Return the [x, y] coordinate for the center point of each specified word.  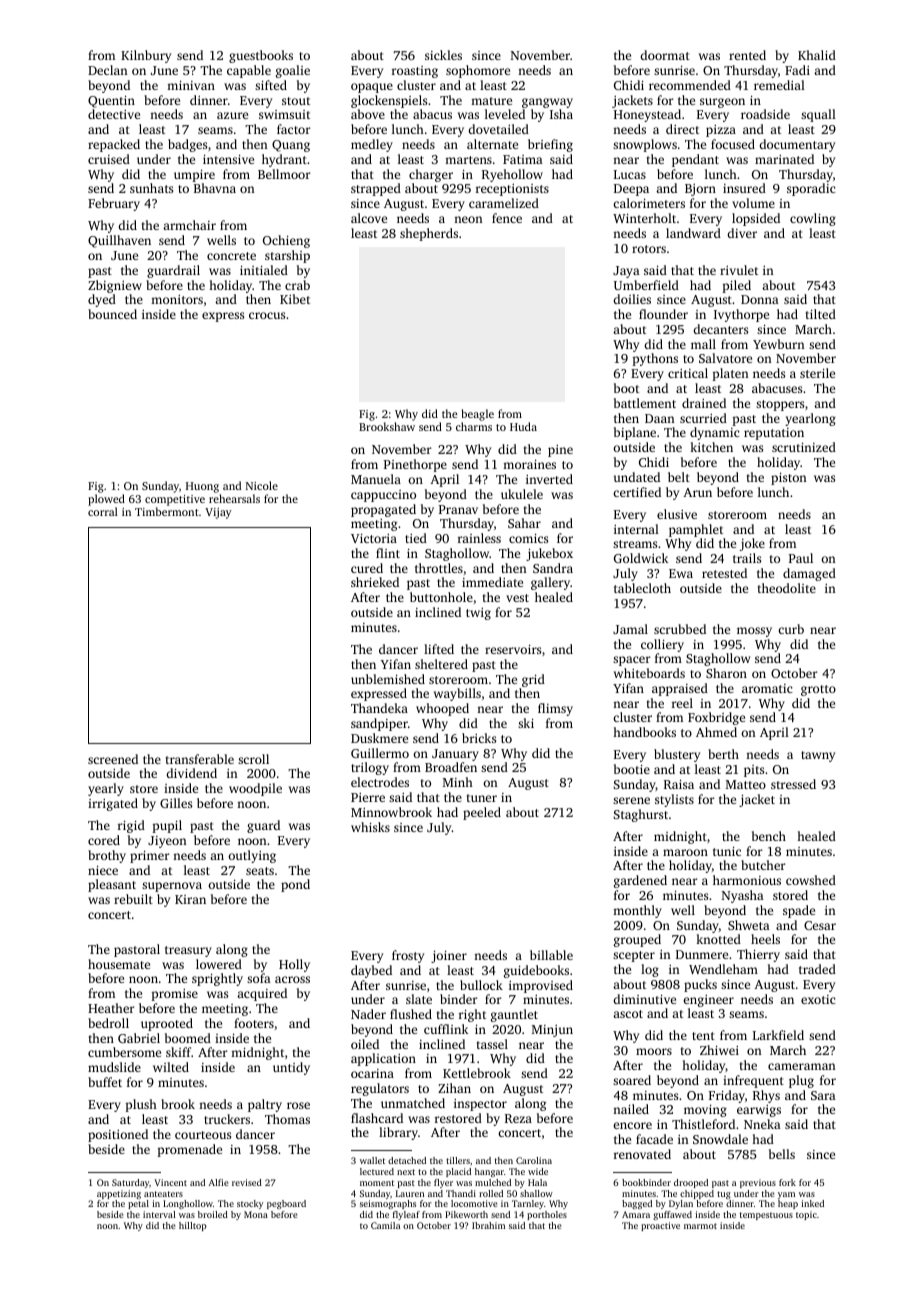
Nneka [762, 1124]
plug [801, 1081]
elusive [677, 514]
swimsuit [284, 114]
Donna [760, 299]
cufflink [446, 1029]
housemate [119, 964]
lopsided [756, 219]
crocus [267, 315]
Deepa [631, 190]
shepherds [429, 234]
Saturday [130, 1183]
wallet [372, 1160]
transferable [200, 759]
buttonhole [441, 597]
